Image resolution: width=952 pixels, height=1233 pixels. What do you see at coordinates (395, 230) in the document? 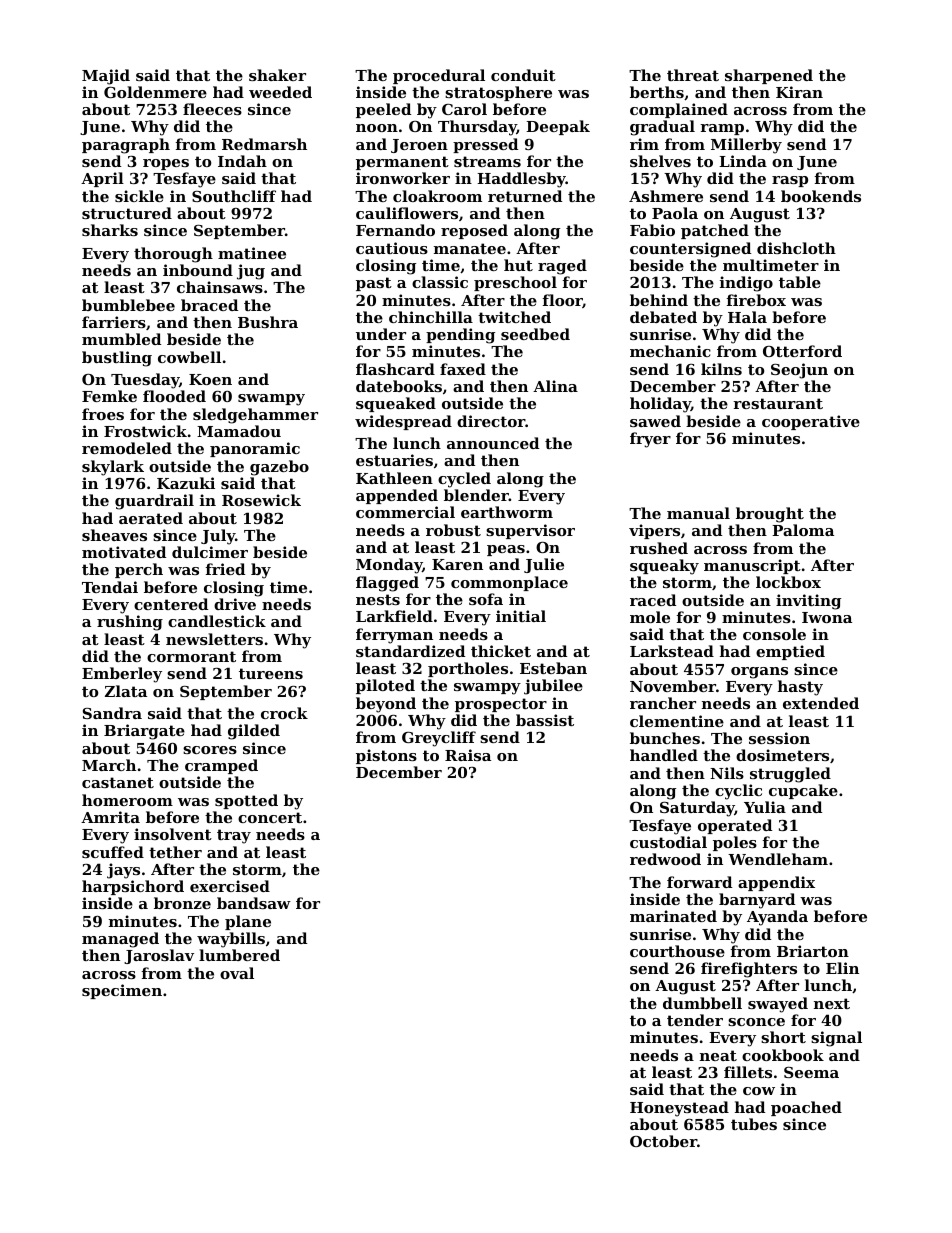
I see `Fernando` at bounding box center [395, 230].
